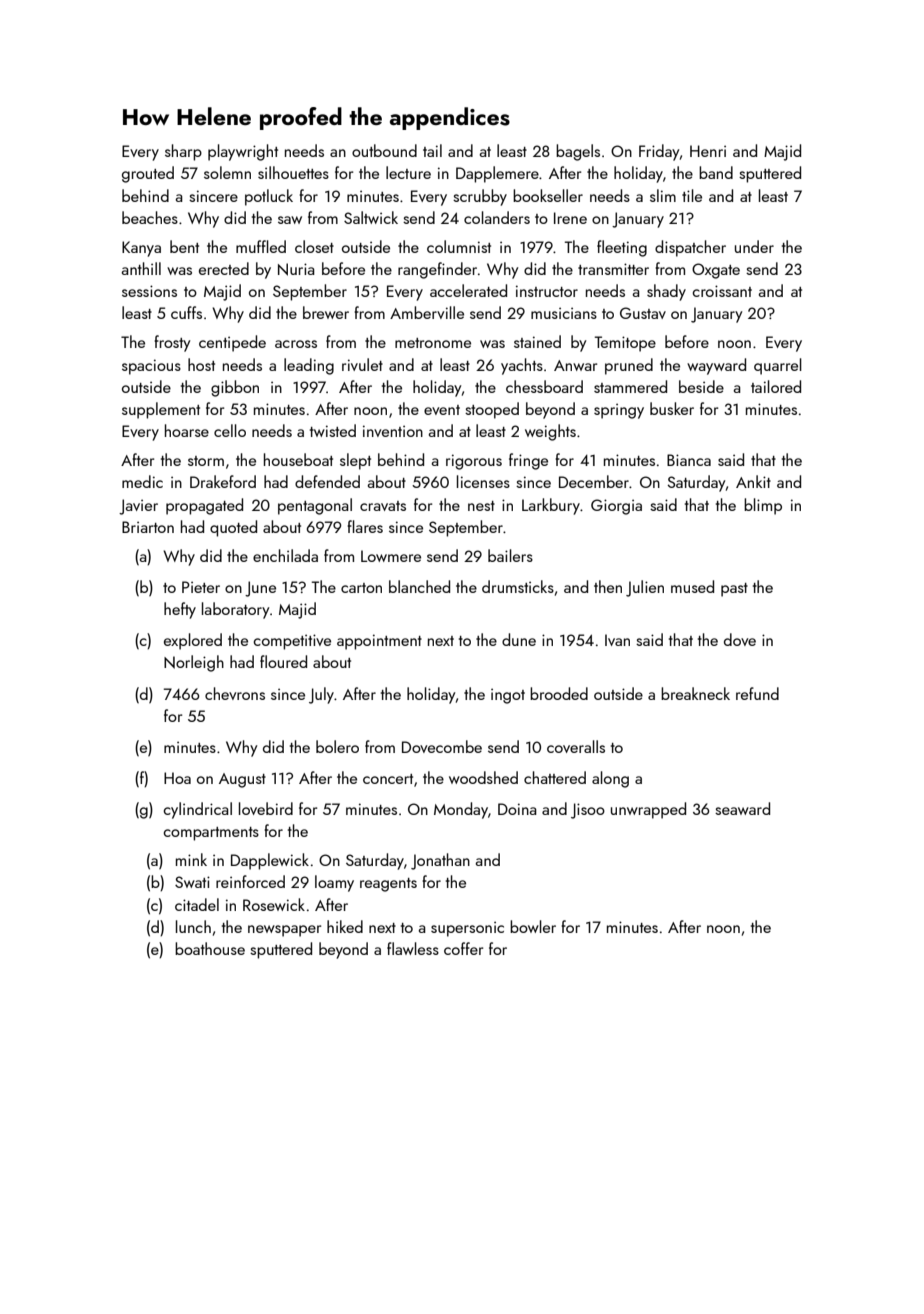 The height and width of the screenshot is (1314, 924). What do you see at coordinates (708, 151) in the screenshot?
I see `Henri` at bounding box center [708, 151].
